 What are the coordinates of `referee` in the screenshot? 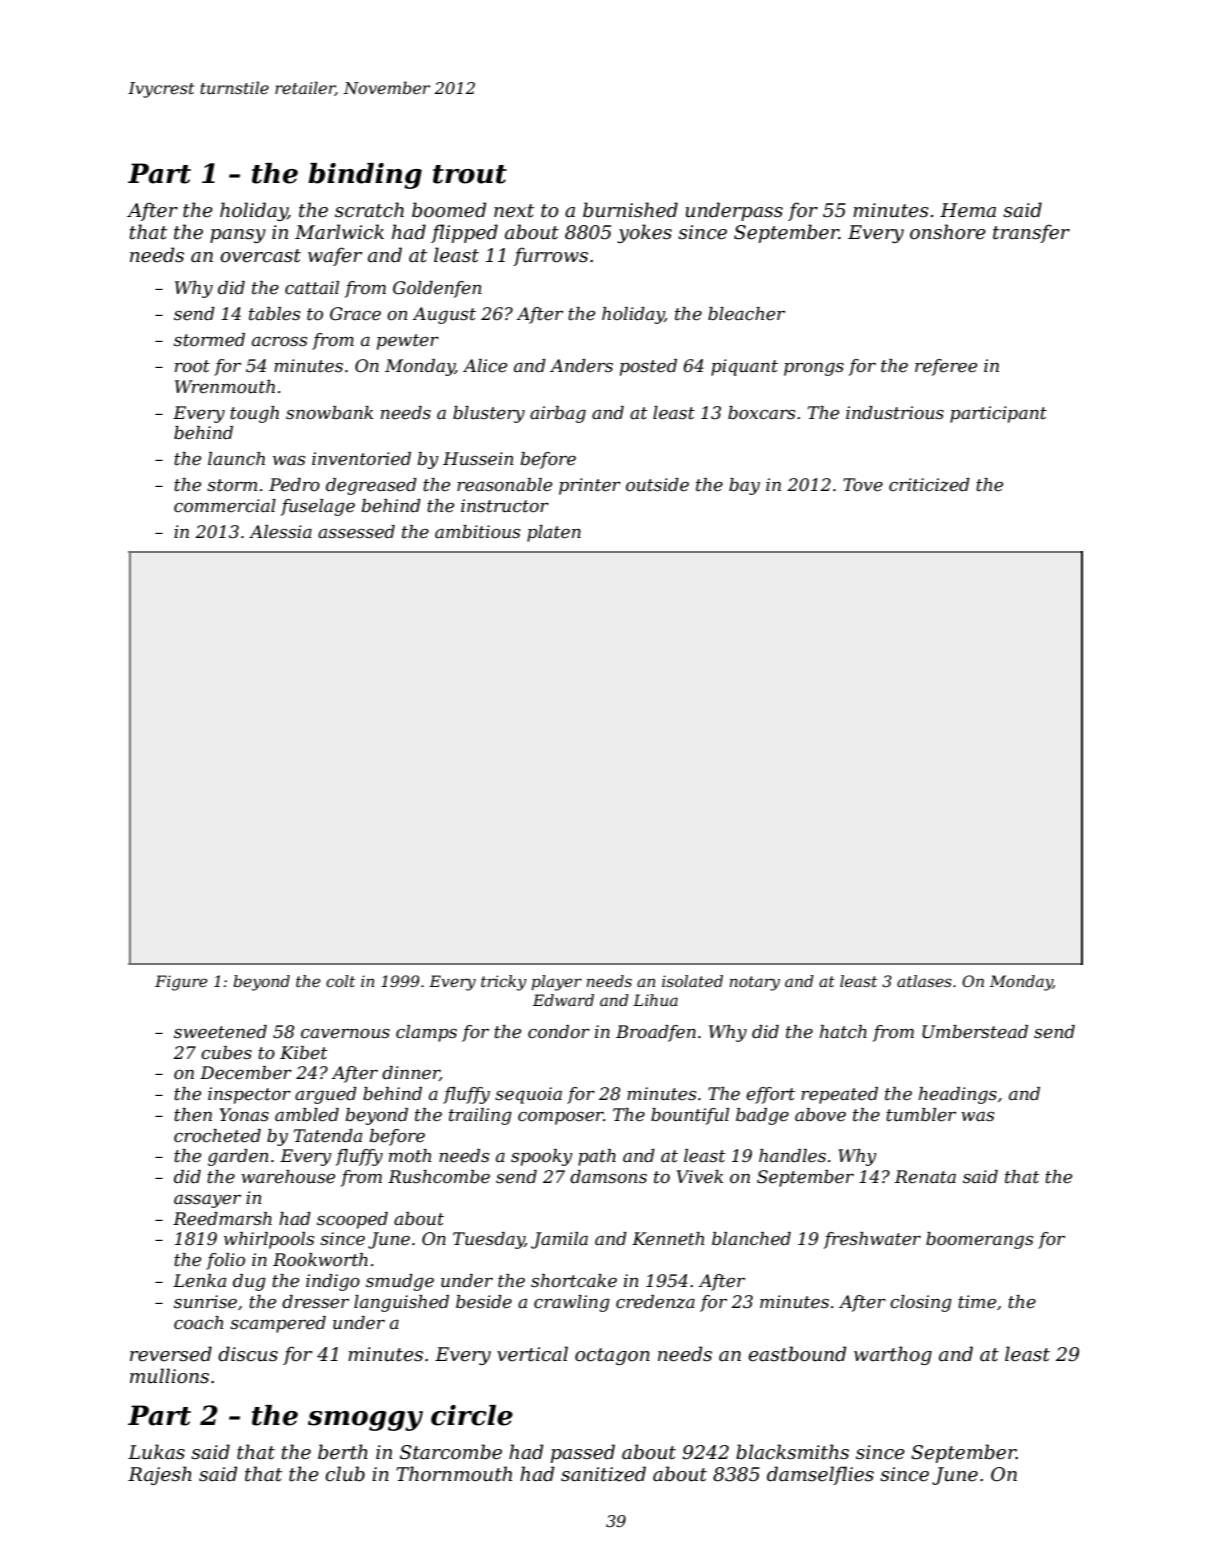 It's located at (946, 367).
